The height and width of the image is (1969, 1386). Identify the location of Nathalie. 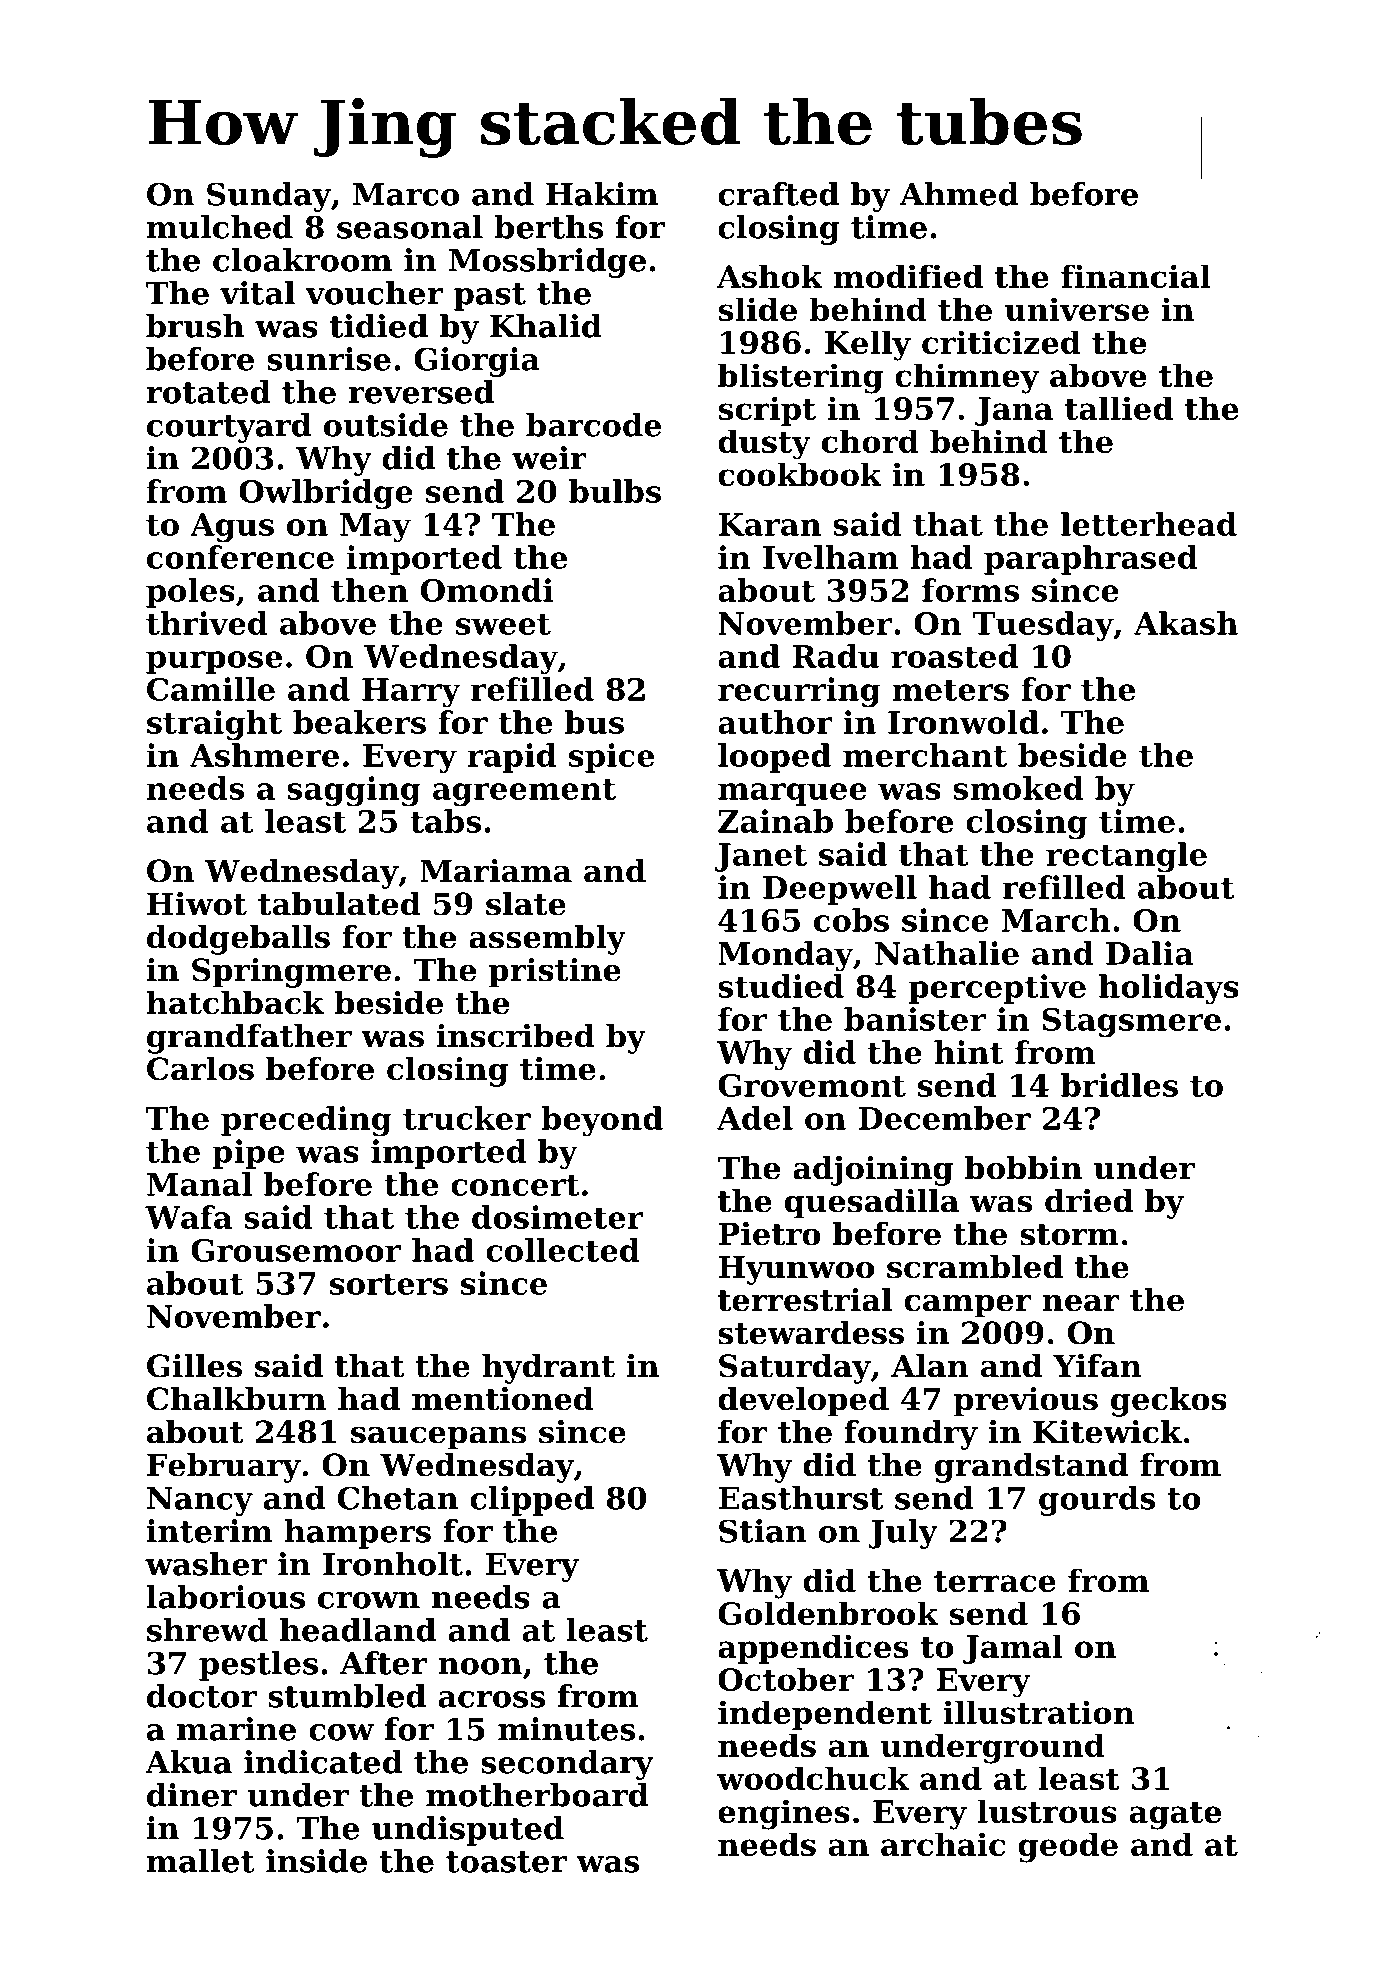
(947, 953).
